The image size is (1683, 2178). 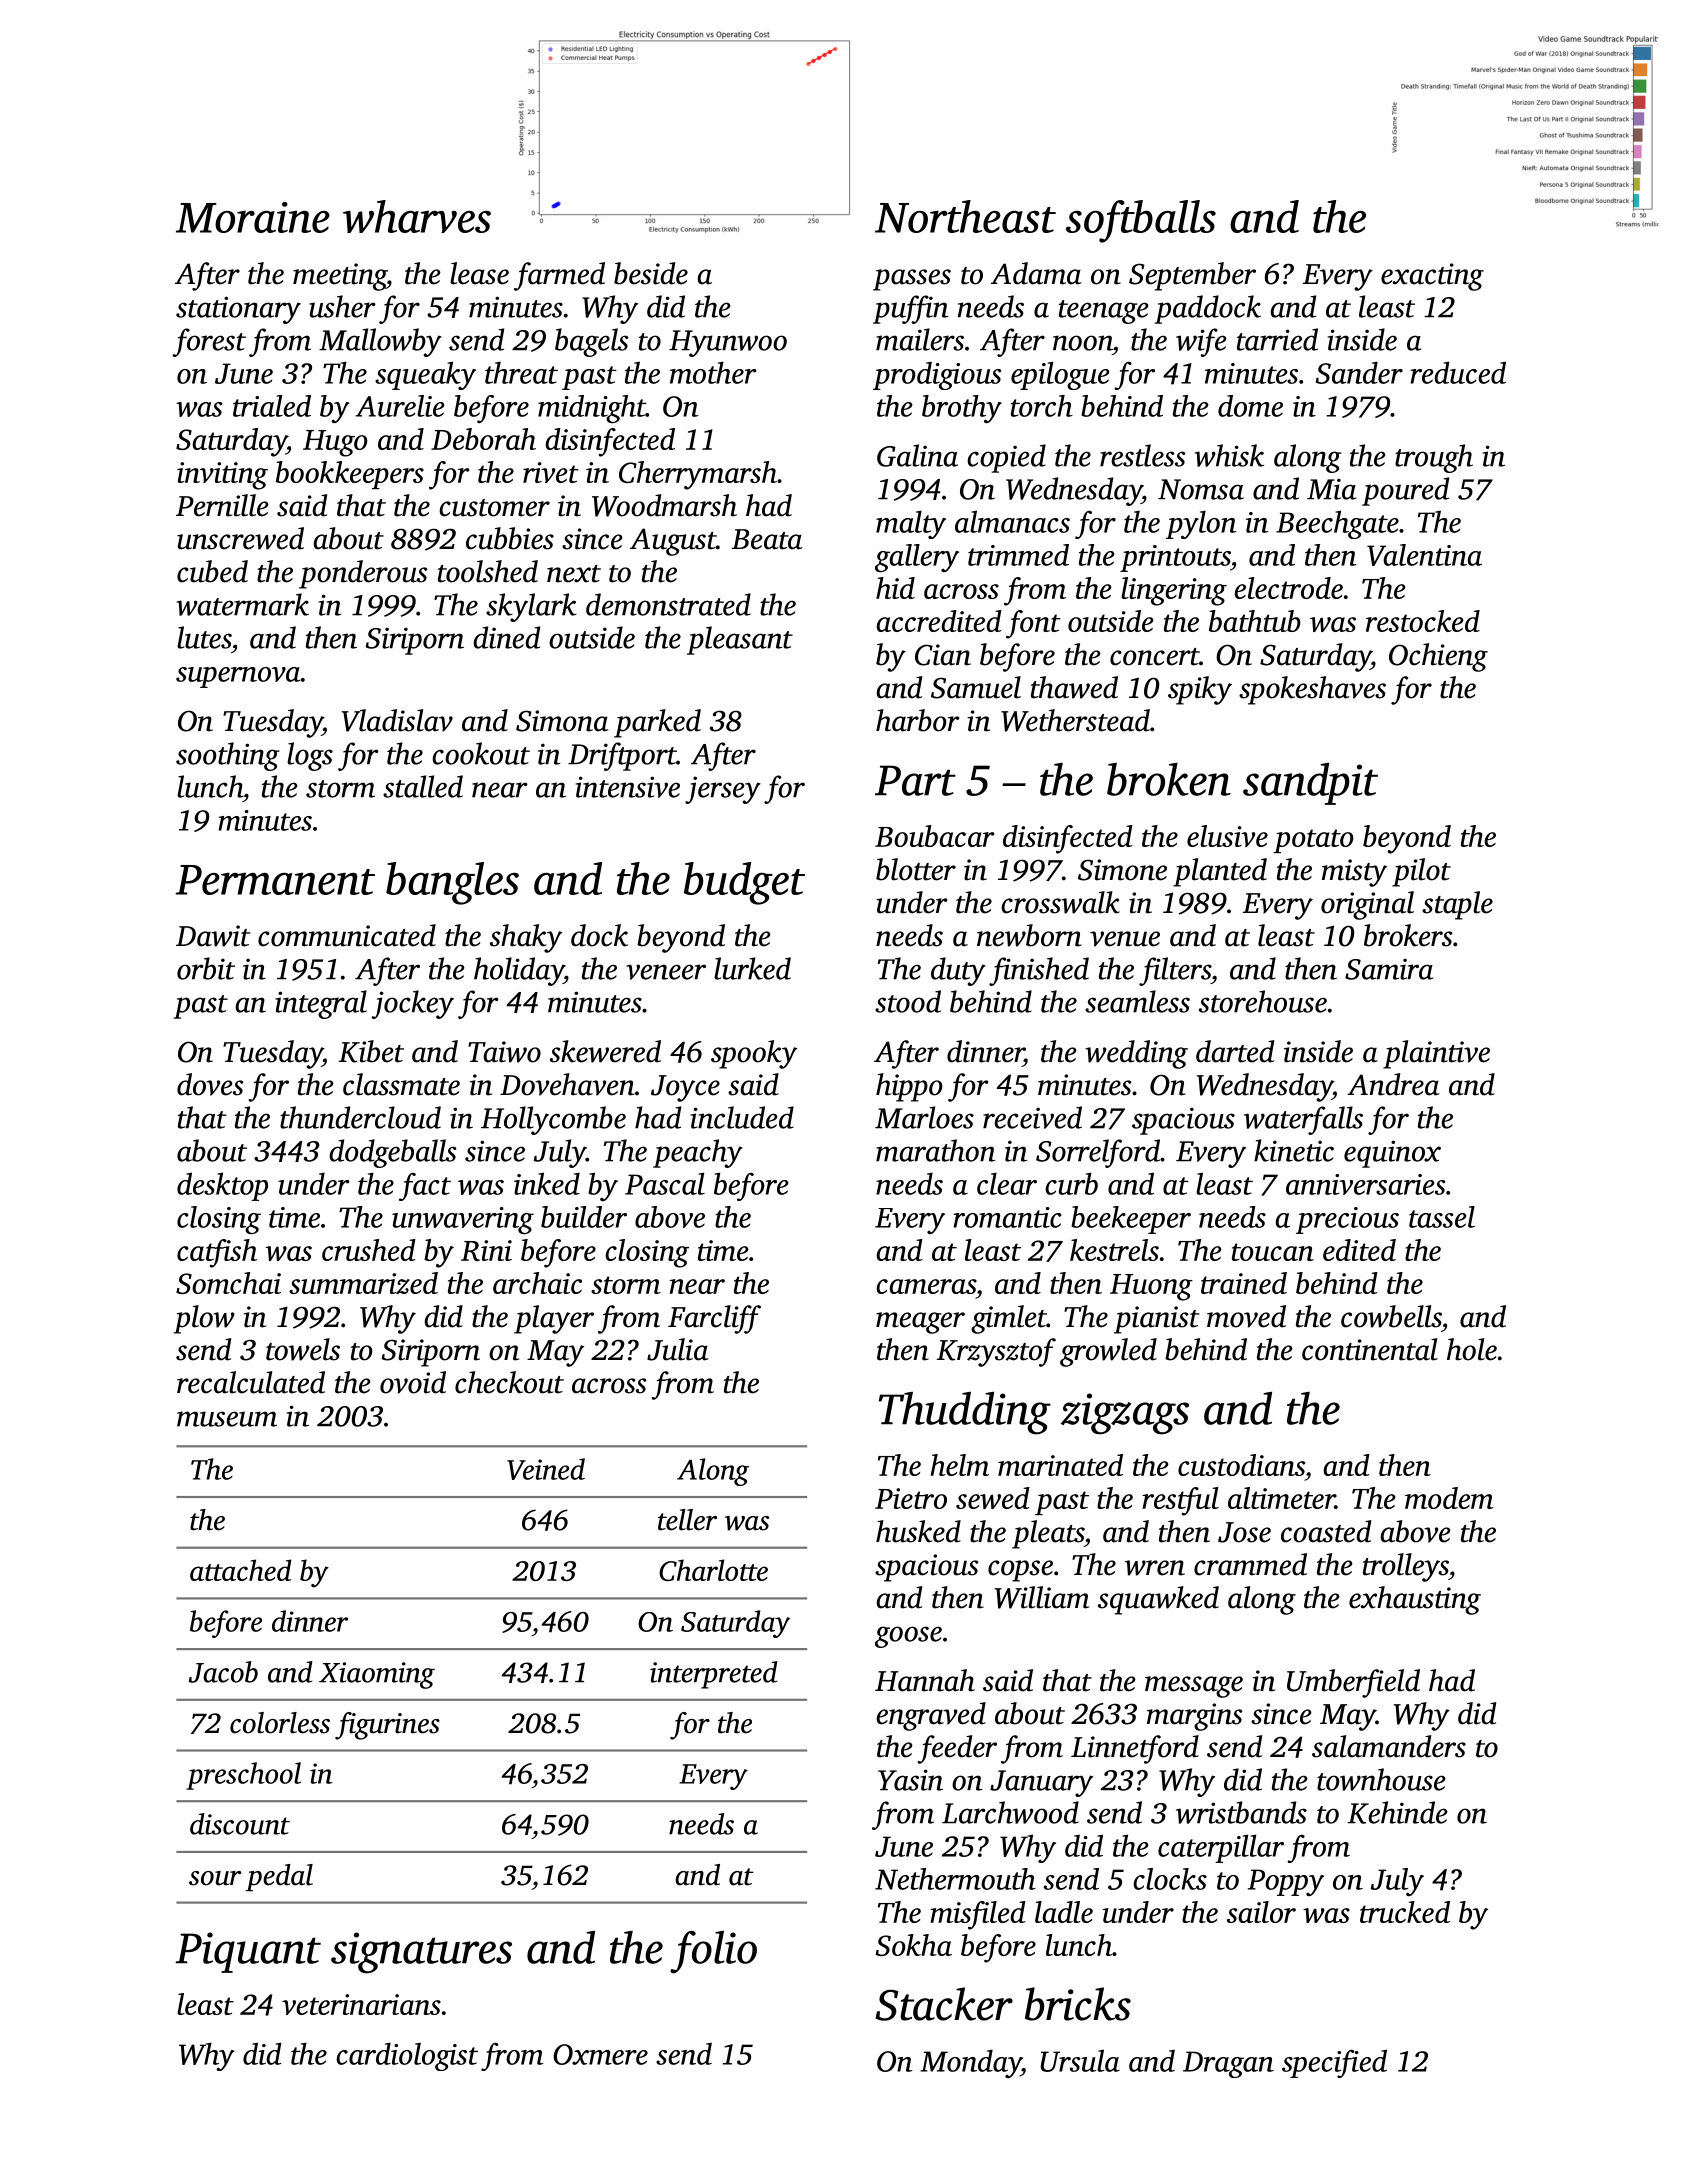 What do you see at coordinates (925, 1680) in the screenshot?
I see `Hannah` at bounding box center [925, 1680].
